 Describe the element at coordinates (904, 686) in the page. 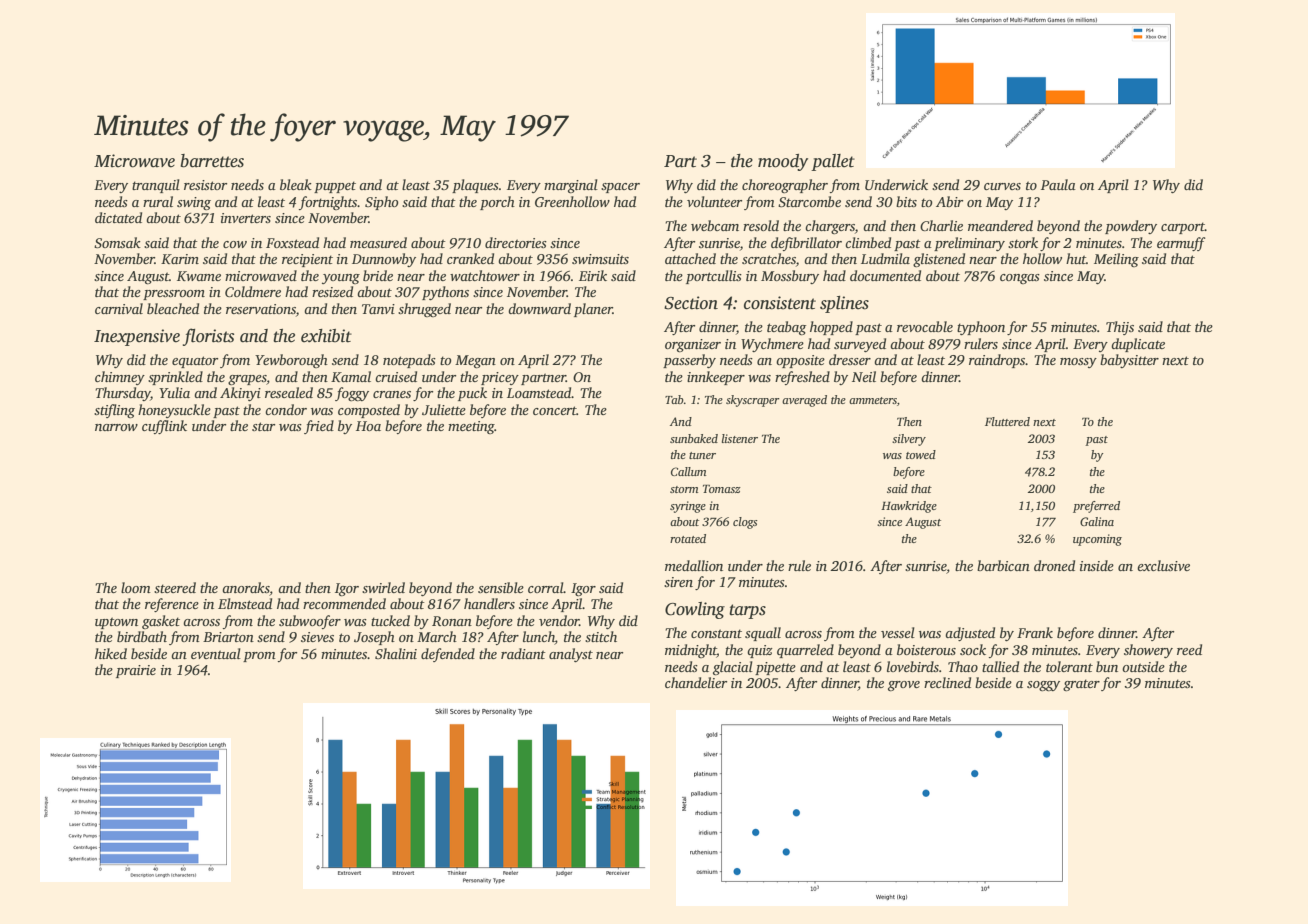

I see `grove` at that location.
